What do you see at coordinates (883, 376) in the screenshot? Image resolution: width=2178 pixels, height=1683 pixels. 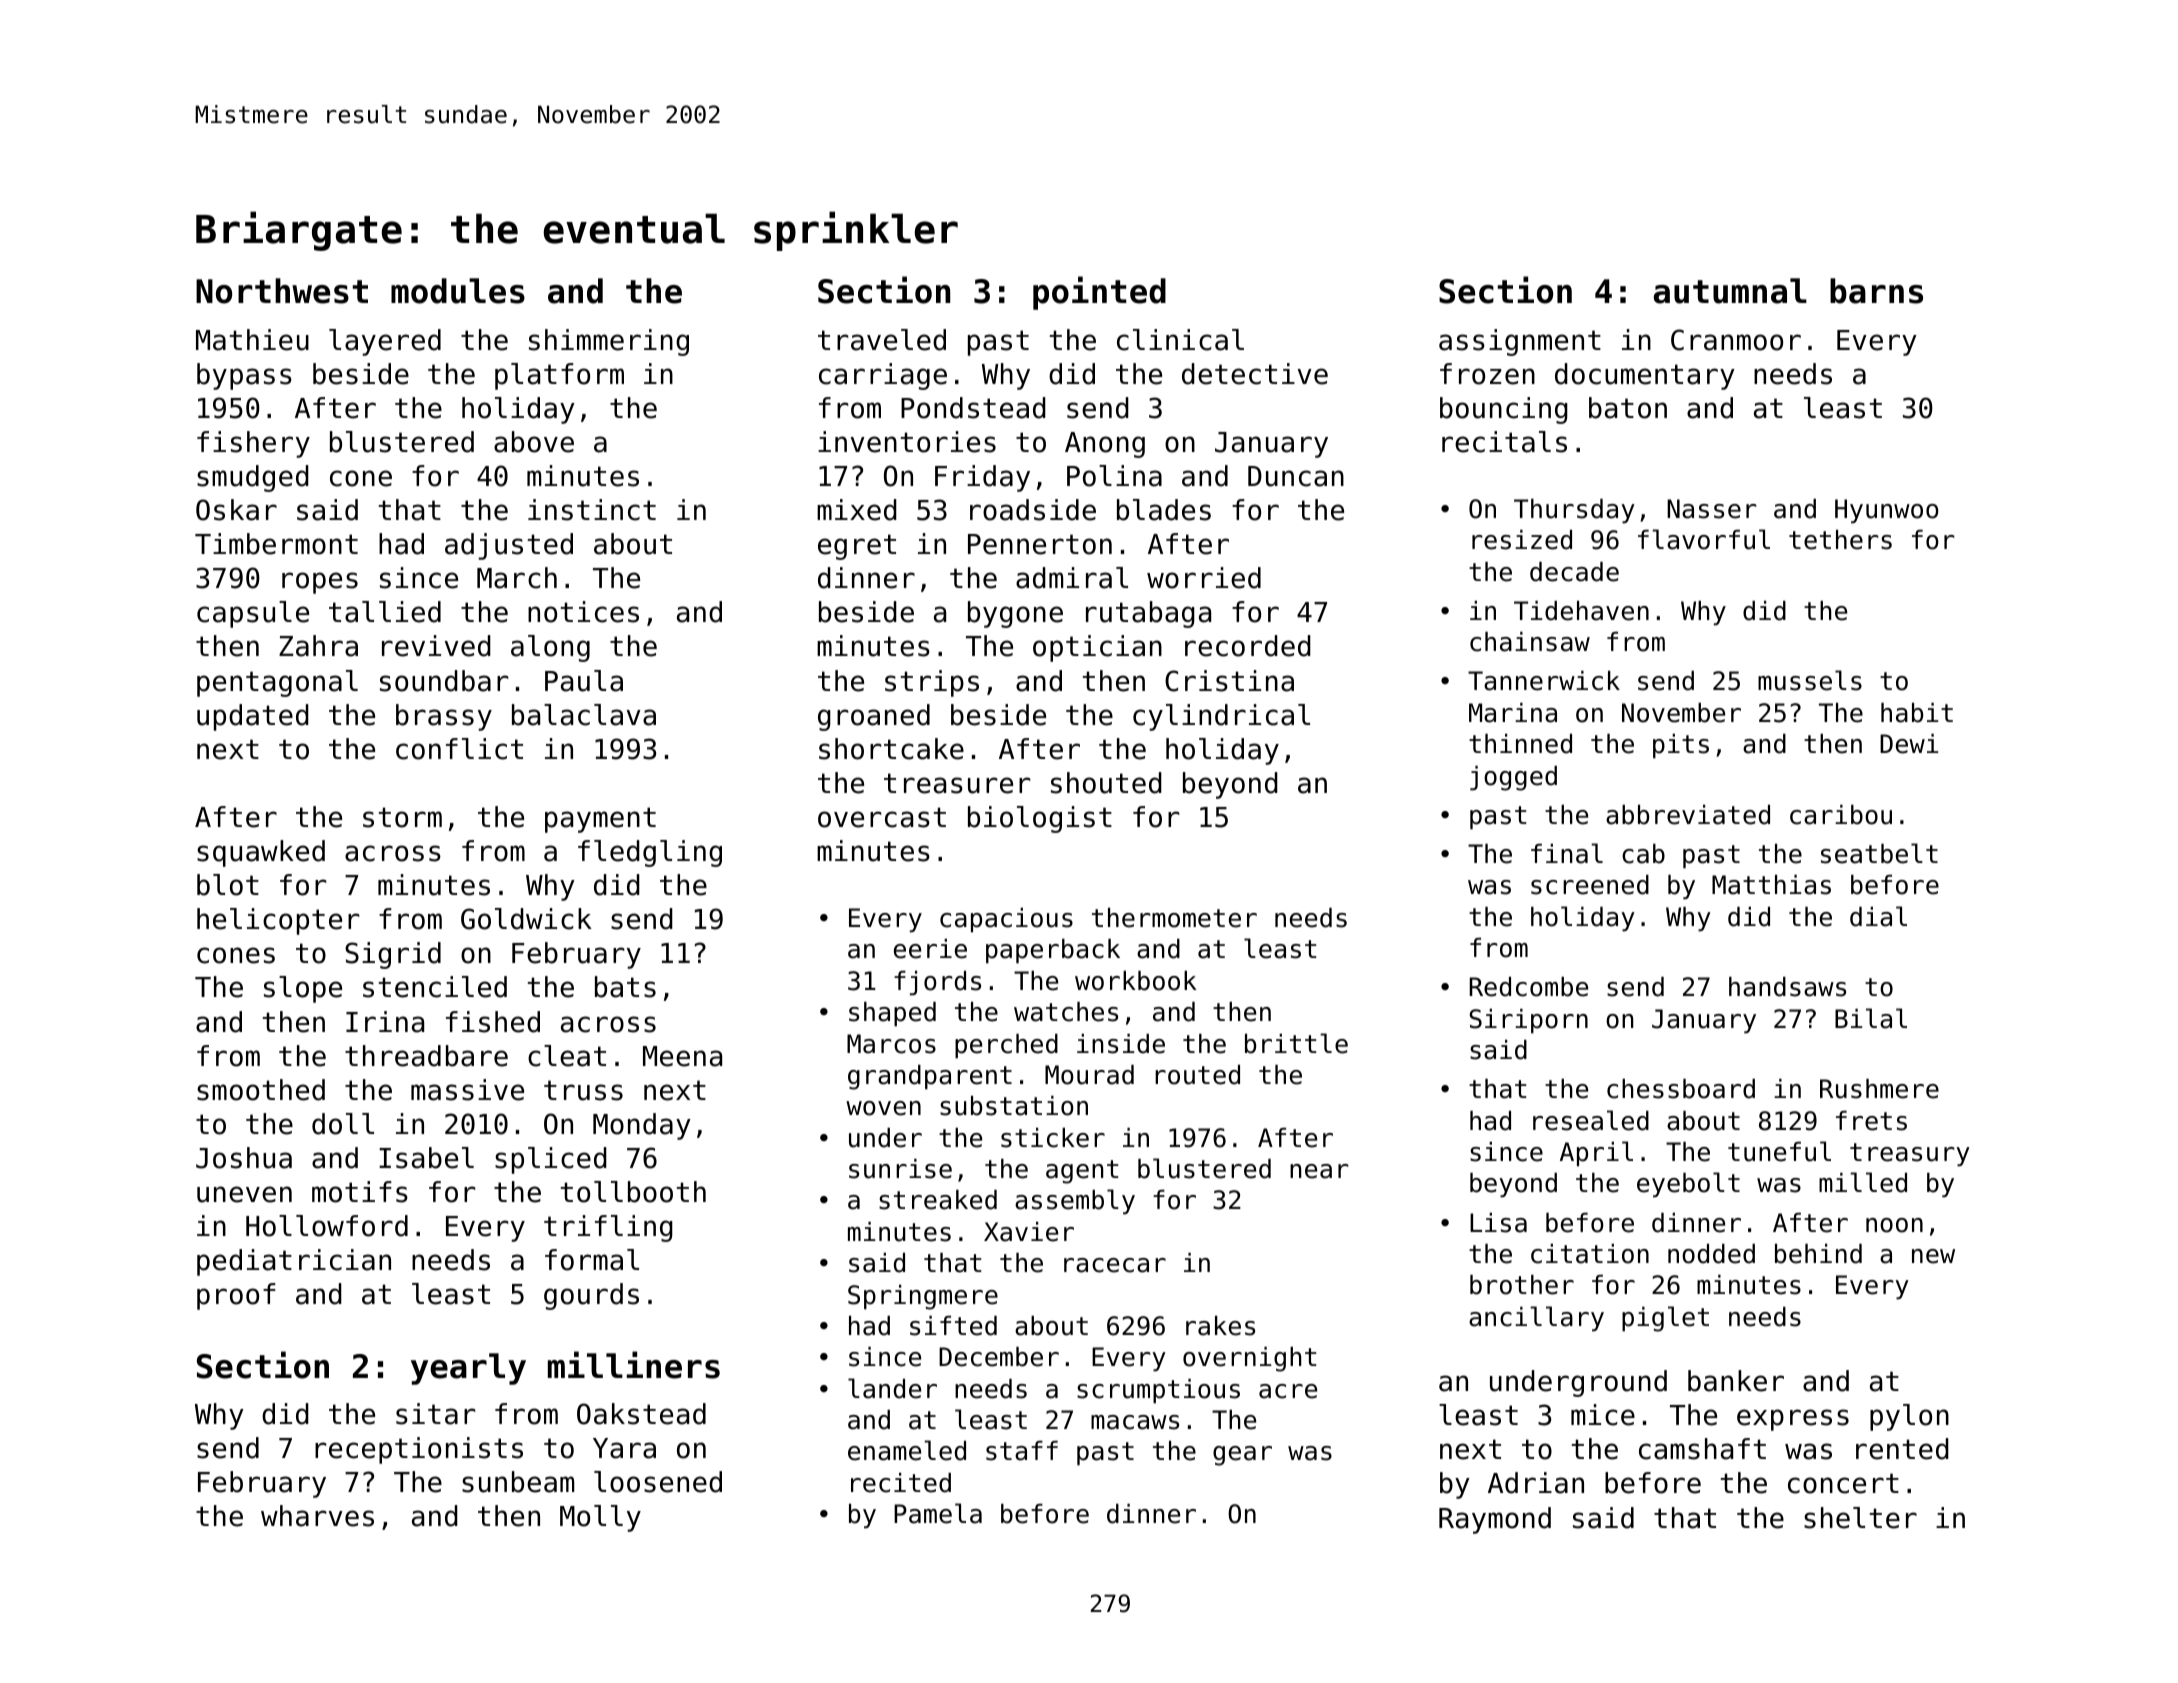 I see `carriage` at bounding box center [883, 376].
